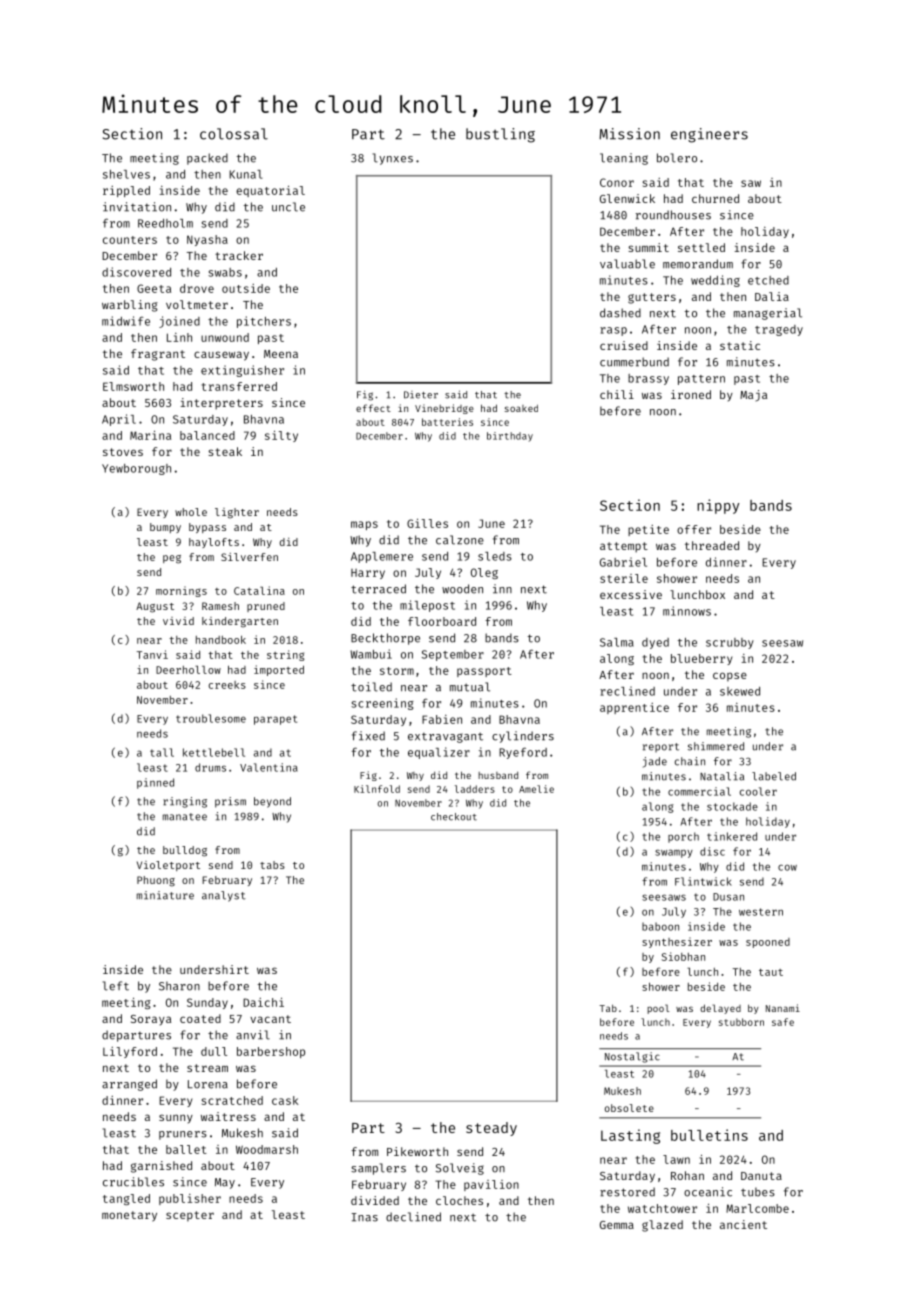 This screenshot has height=1316, width=908. What do you see at coordinates (498, 775) in the screenshot?
I see `husband` at bounding box center [498, 775].
